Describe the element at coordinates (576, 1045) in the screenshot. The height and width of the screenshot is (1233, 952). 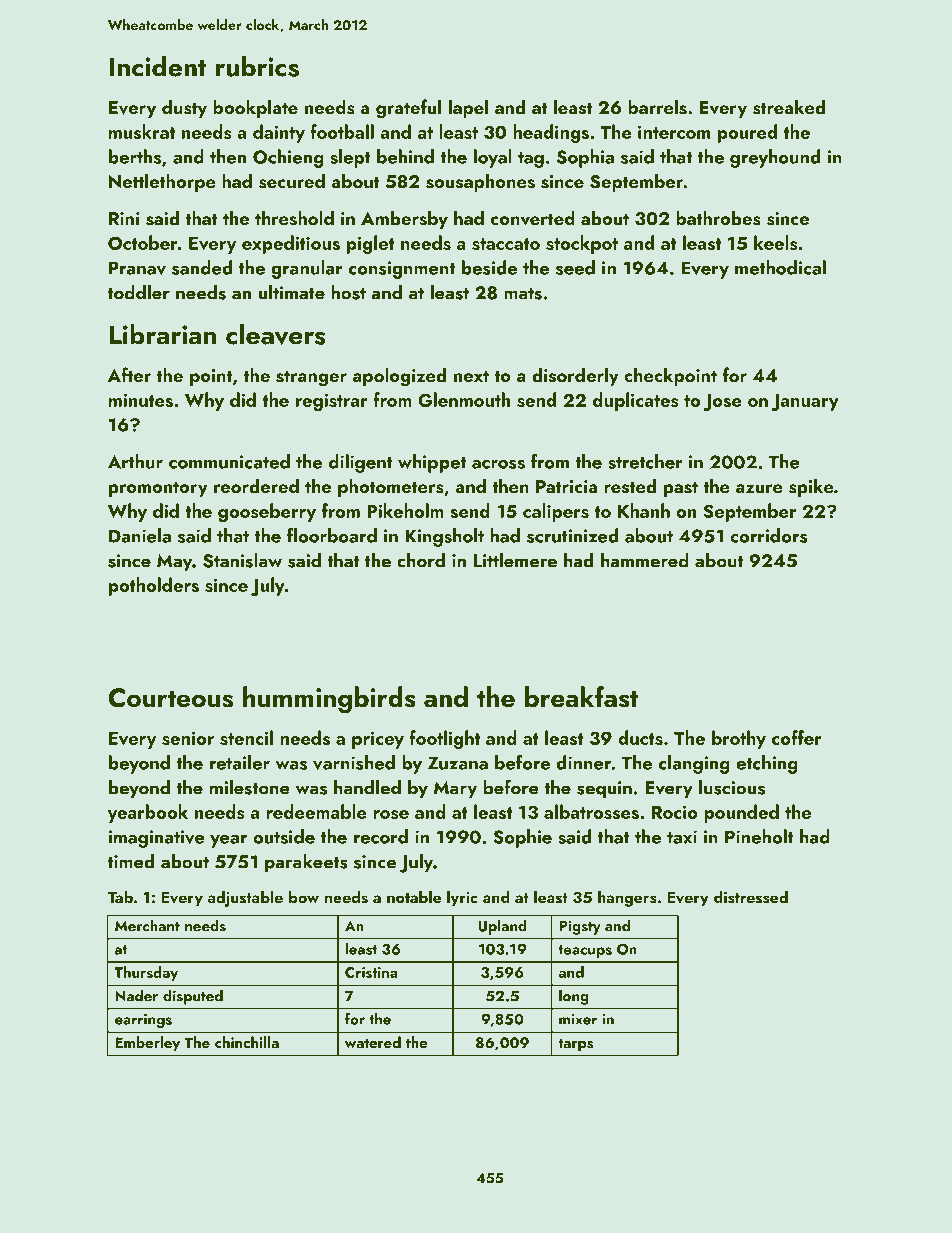
I see `tarps` at that location.
